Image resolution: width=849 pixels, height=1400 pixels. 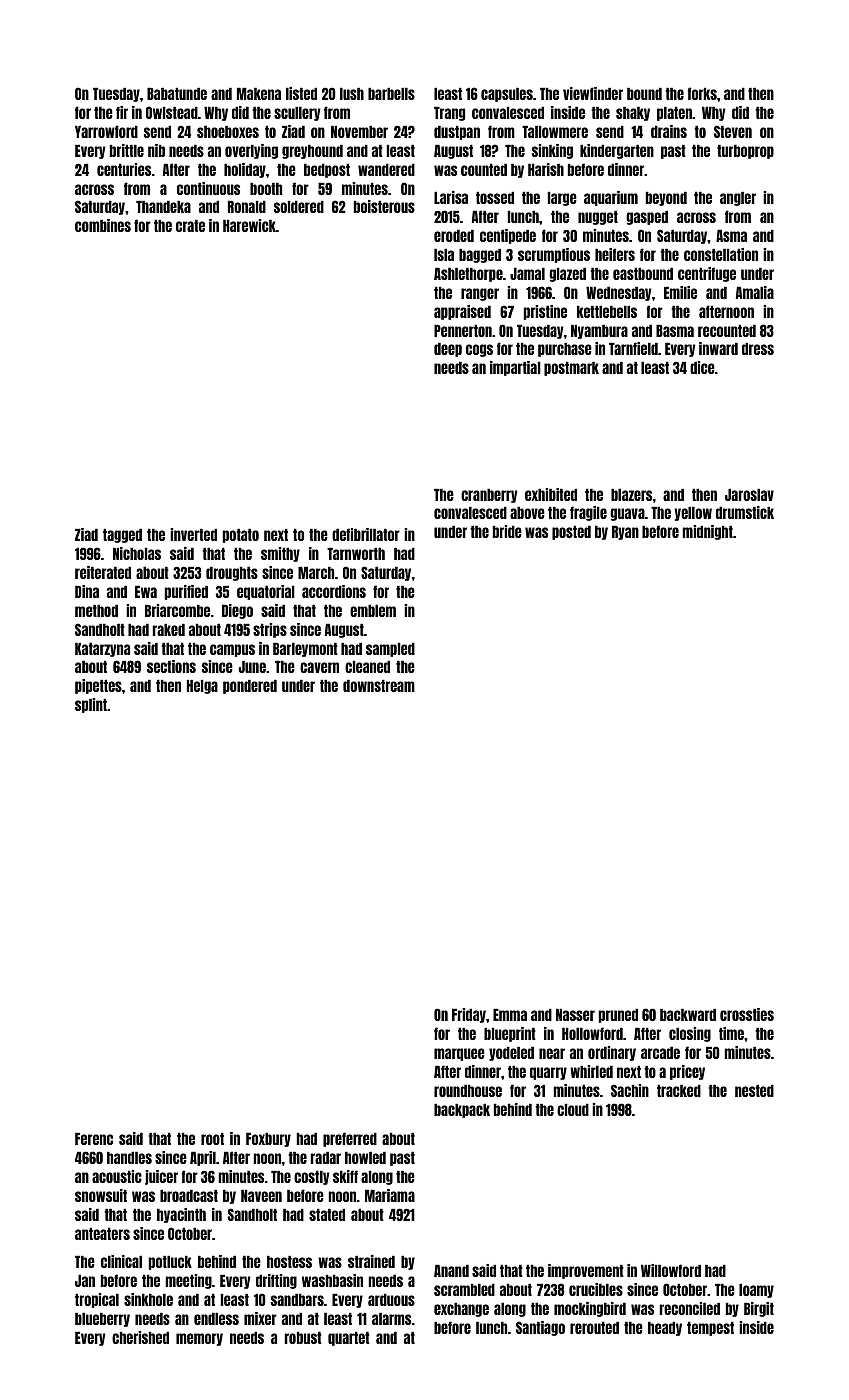 What do you see at coordinates (122, 112) in the page?
I see `fir` at bounding box center [122, 112].
